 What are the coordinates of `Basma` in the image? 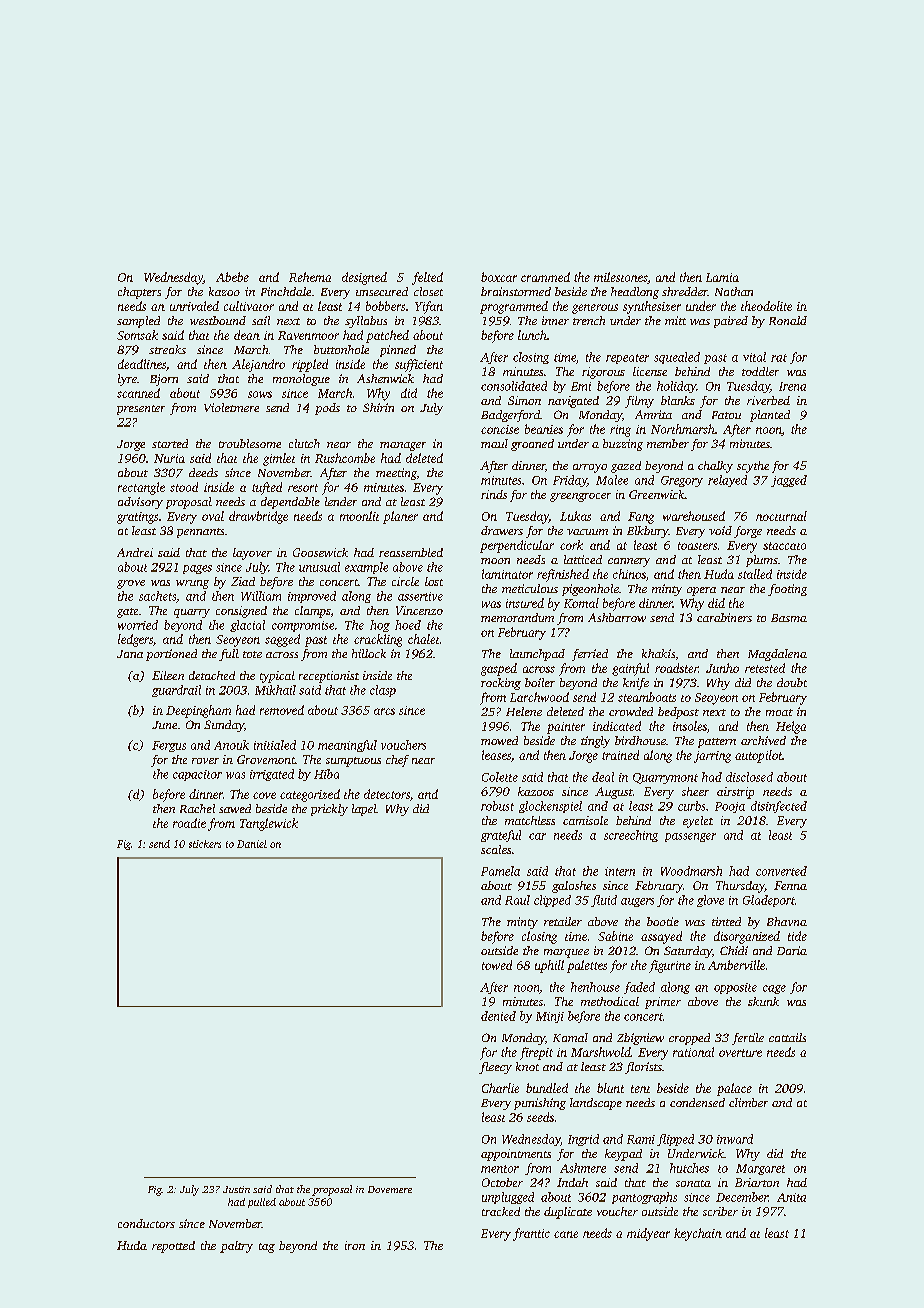 It's located at (789, 618).
